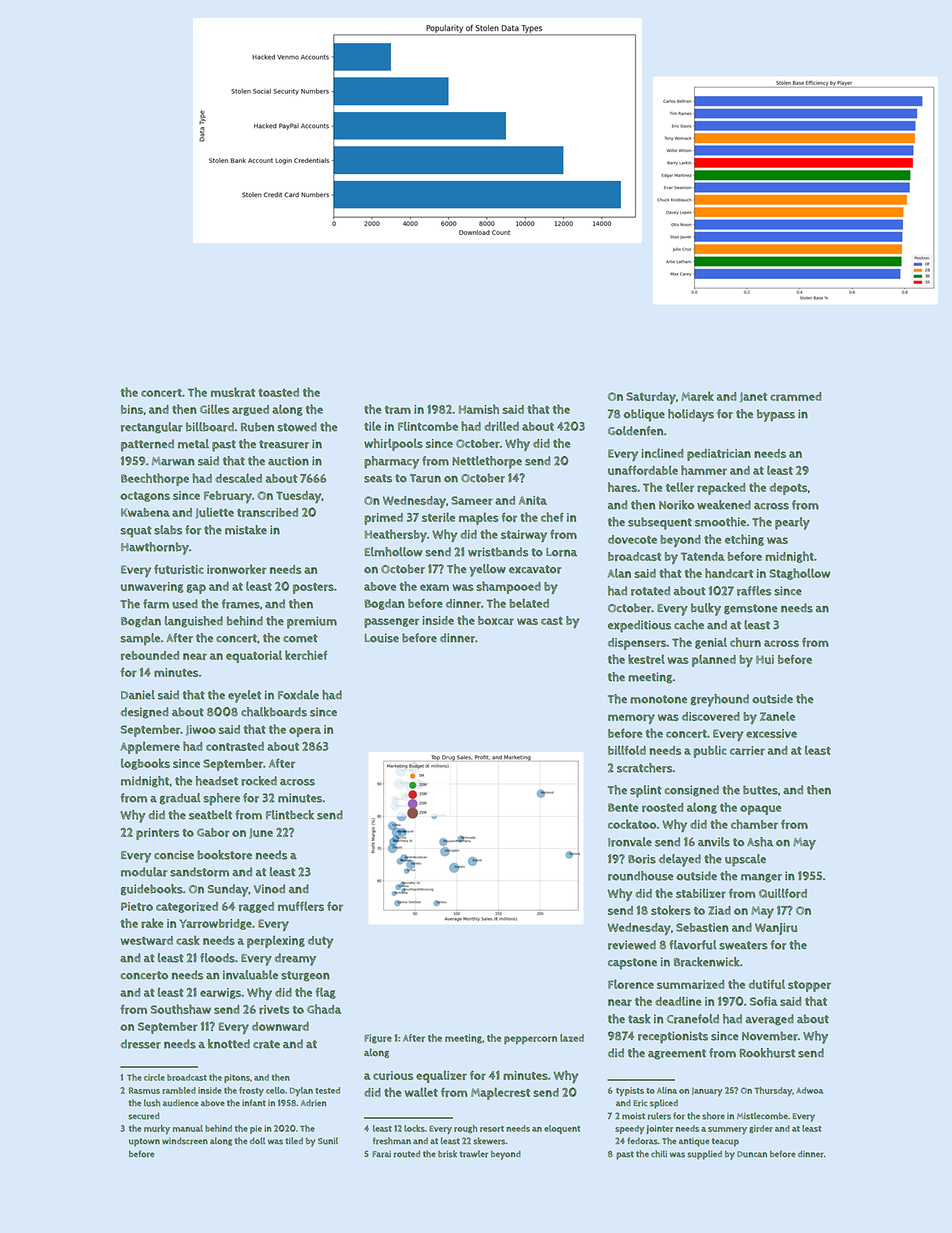  Describe the element at coordinates (147, 940) in the image. I see `westward` at that location.
